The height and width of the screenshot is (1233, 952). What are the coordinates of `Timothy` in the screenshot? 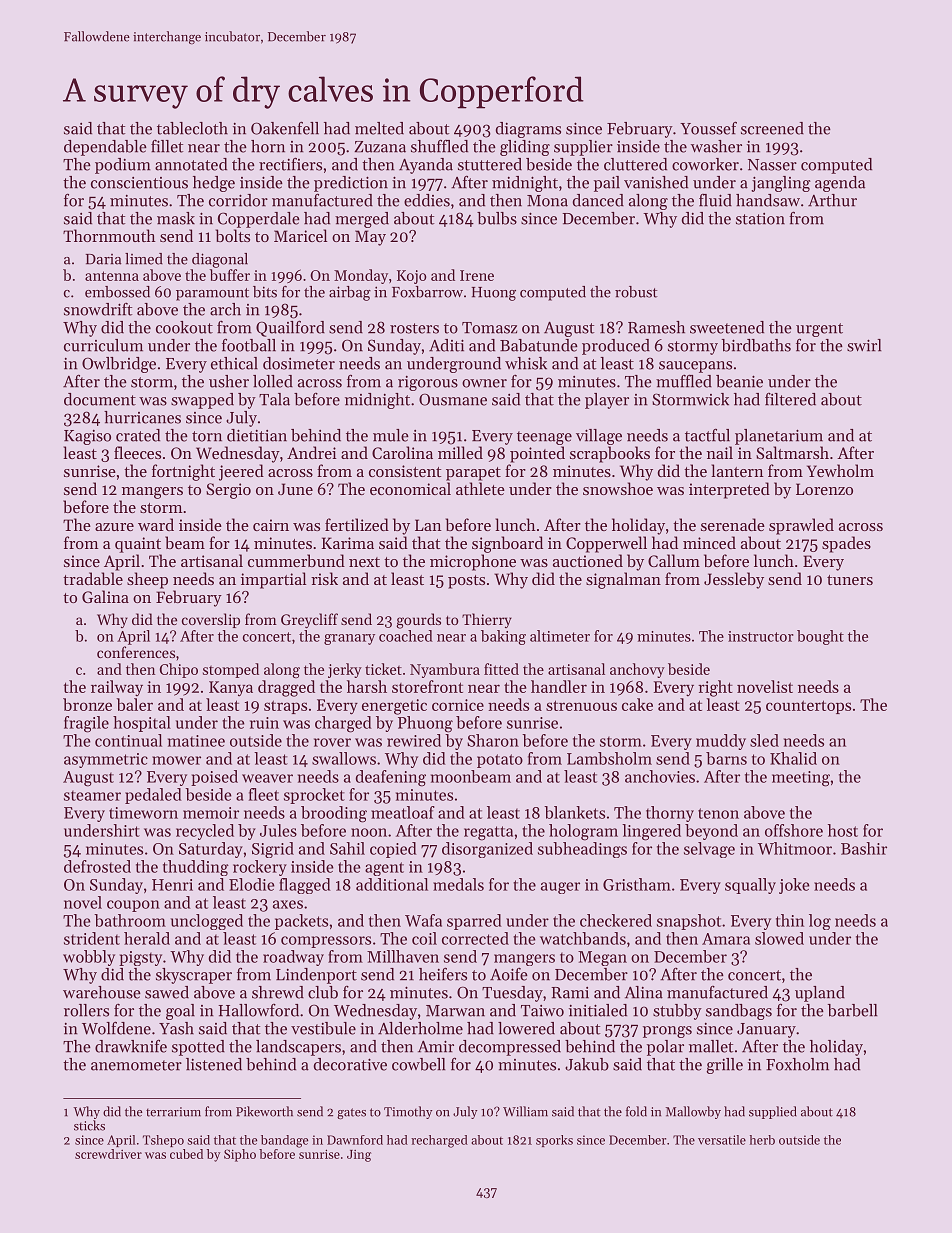 It's located at (408, 1112).
